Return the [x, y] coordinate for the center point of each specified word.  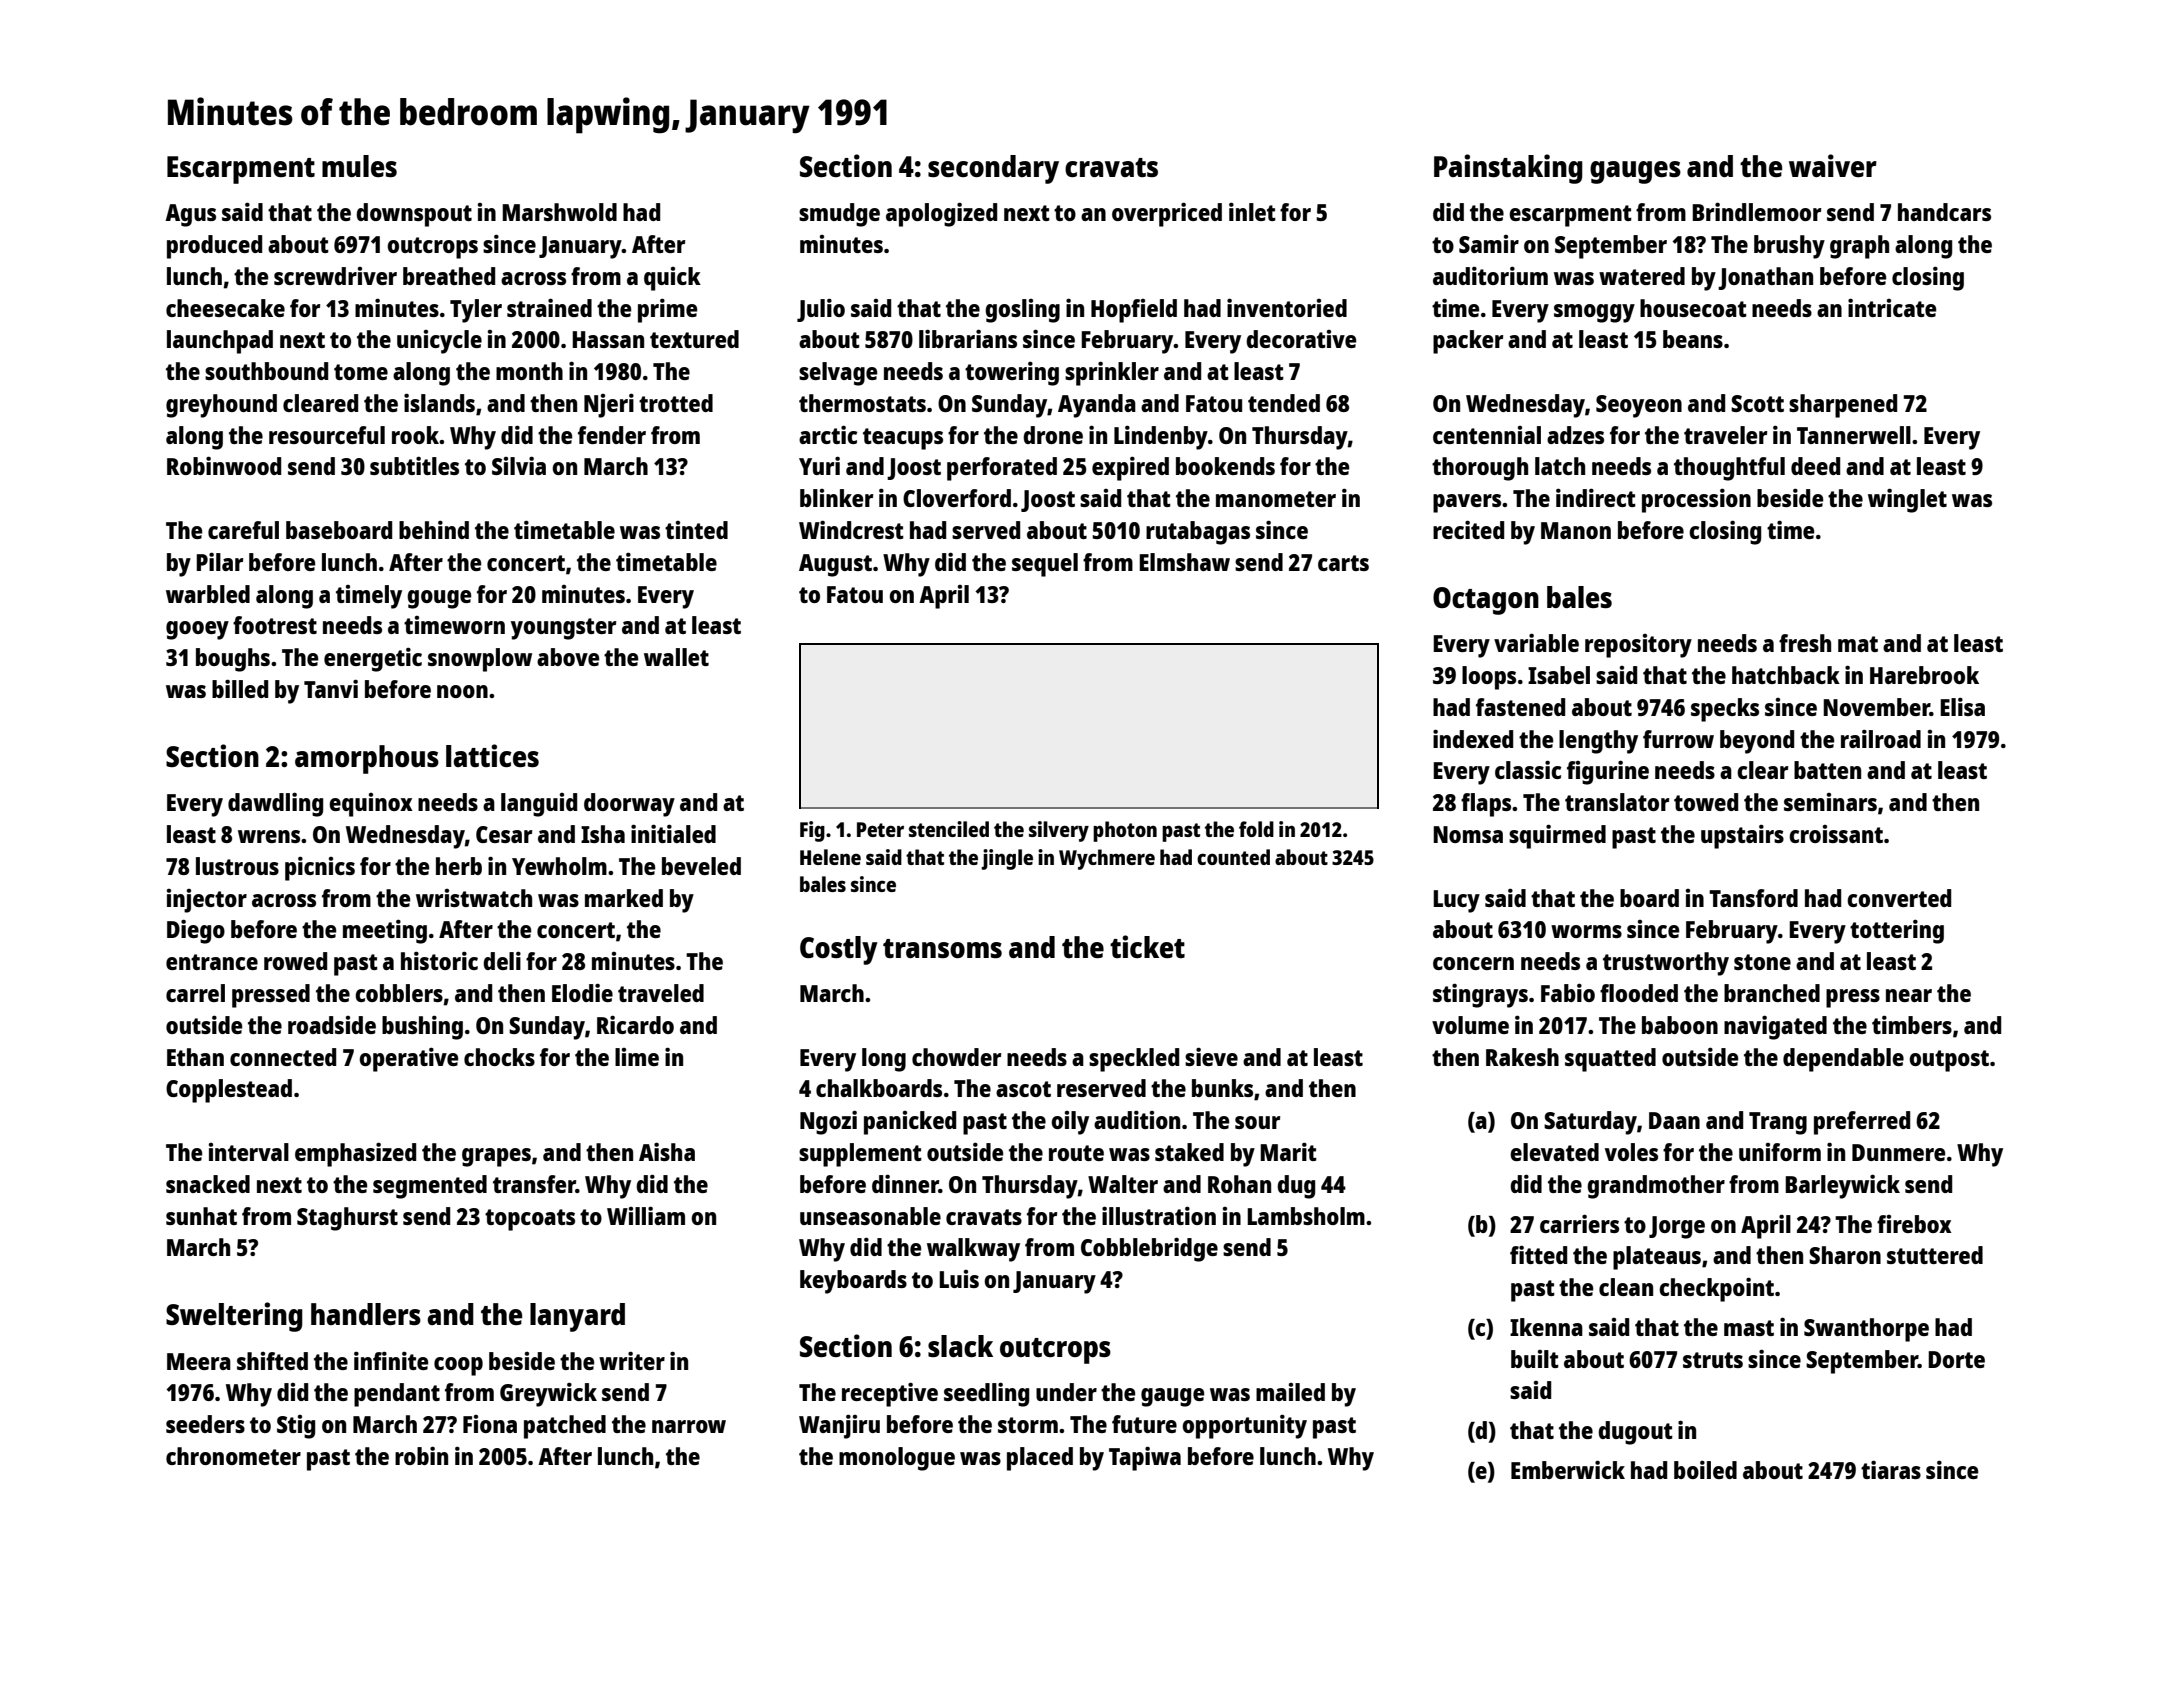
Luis [959, 1279]
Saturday [1590, 1123]
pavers [1467, 503]
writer [632, 1360]
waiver [1833, 165]
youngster [563, 629]
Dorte [1956, 1359]
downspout [414, 215]
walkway [973, 1250]
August [835, 565]
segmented [430, 1187]
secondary [993, 169]
